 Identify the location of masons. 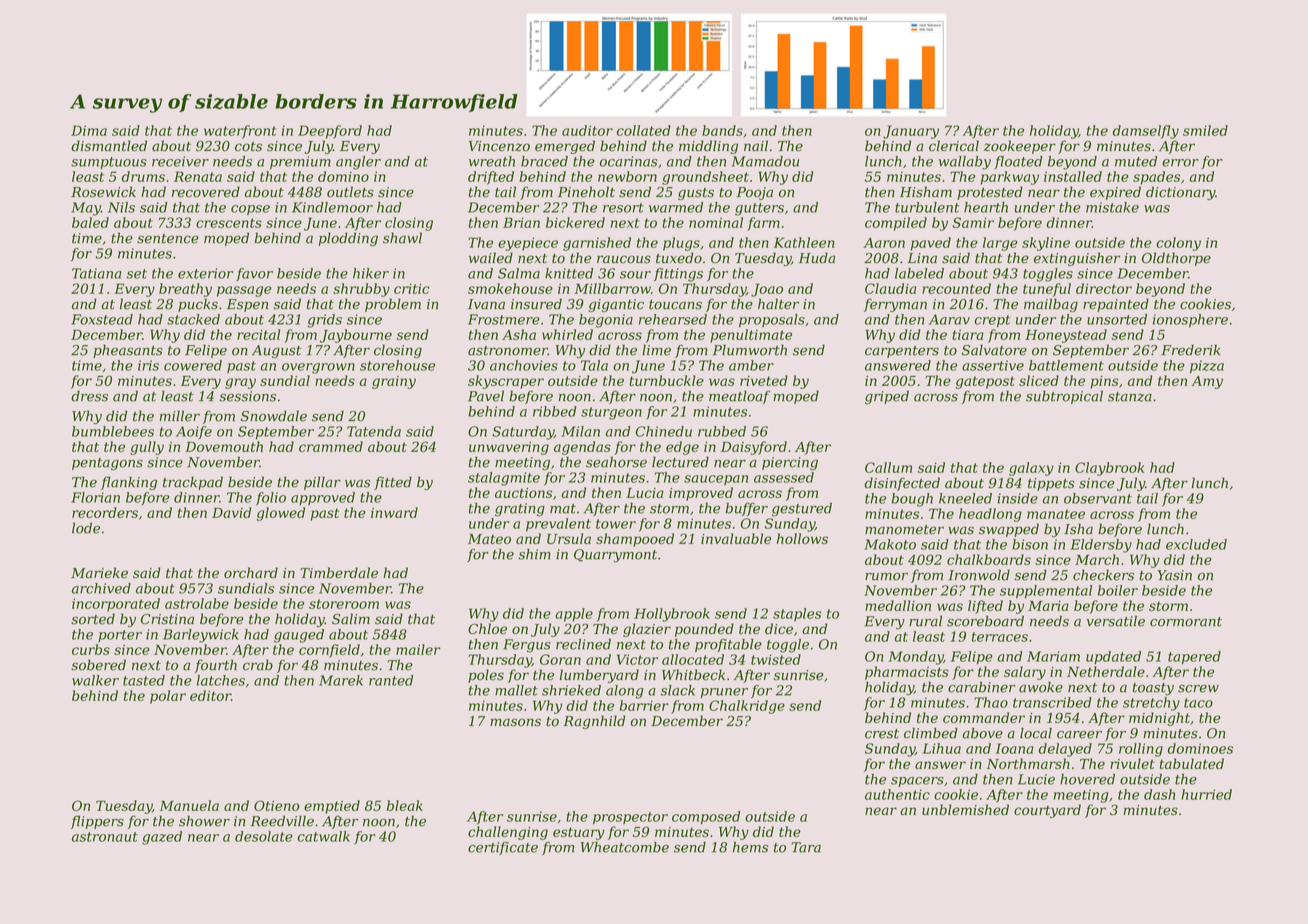
(515, 722).
